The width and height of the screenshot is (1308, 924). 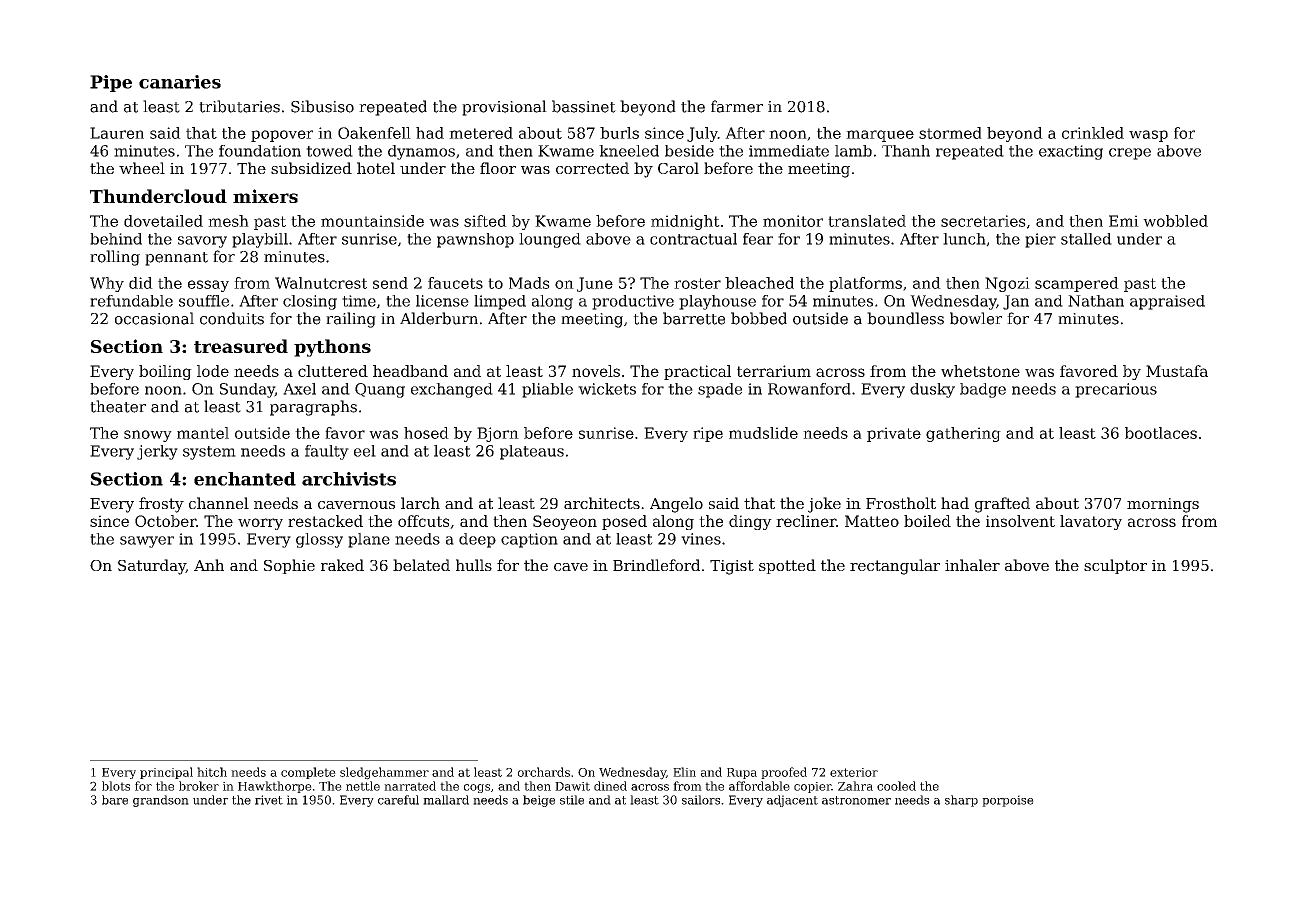 I want to click on porpoise, so click(x=1008, y=801).
